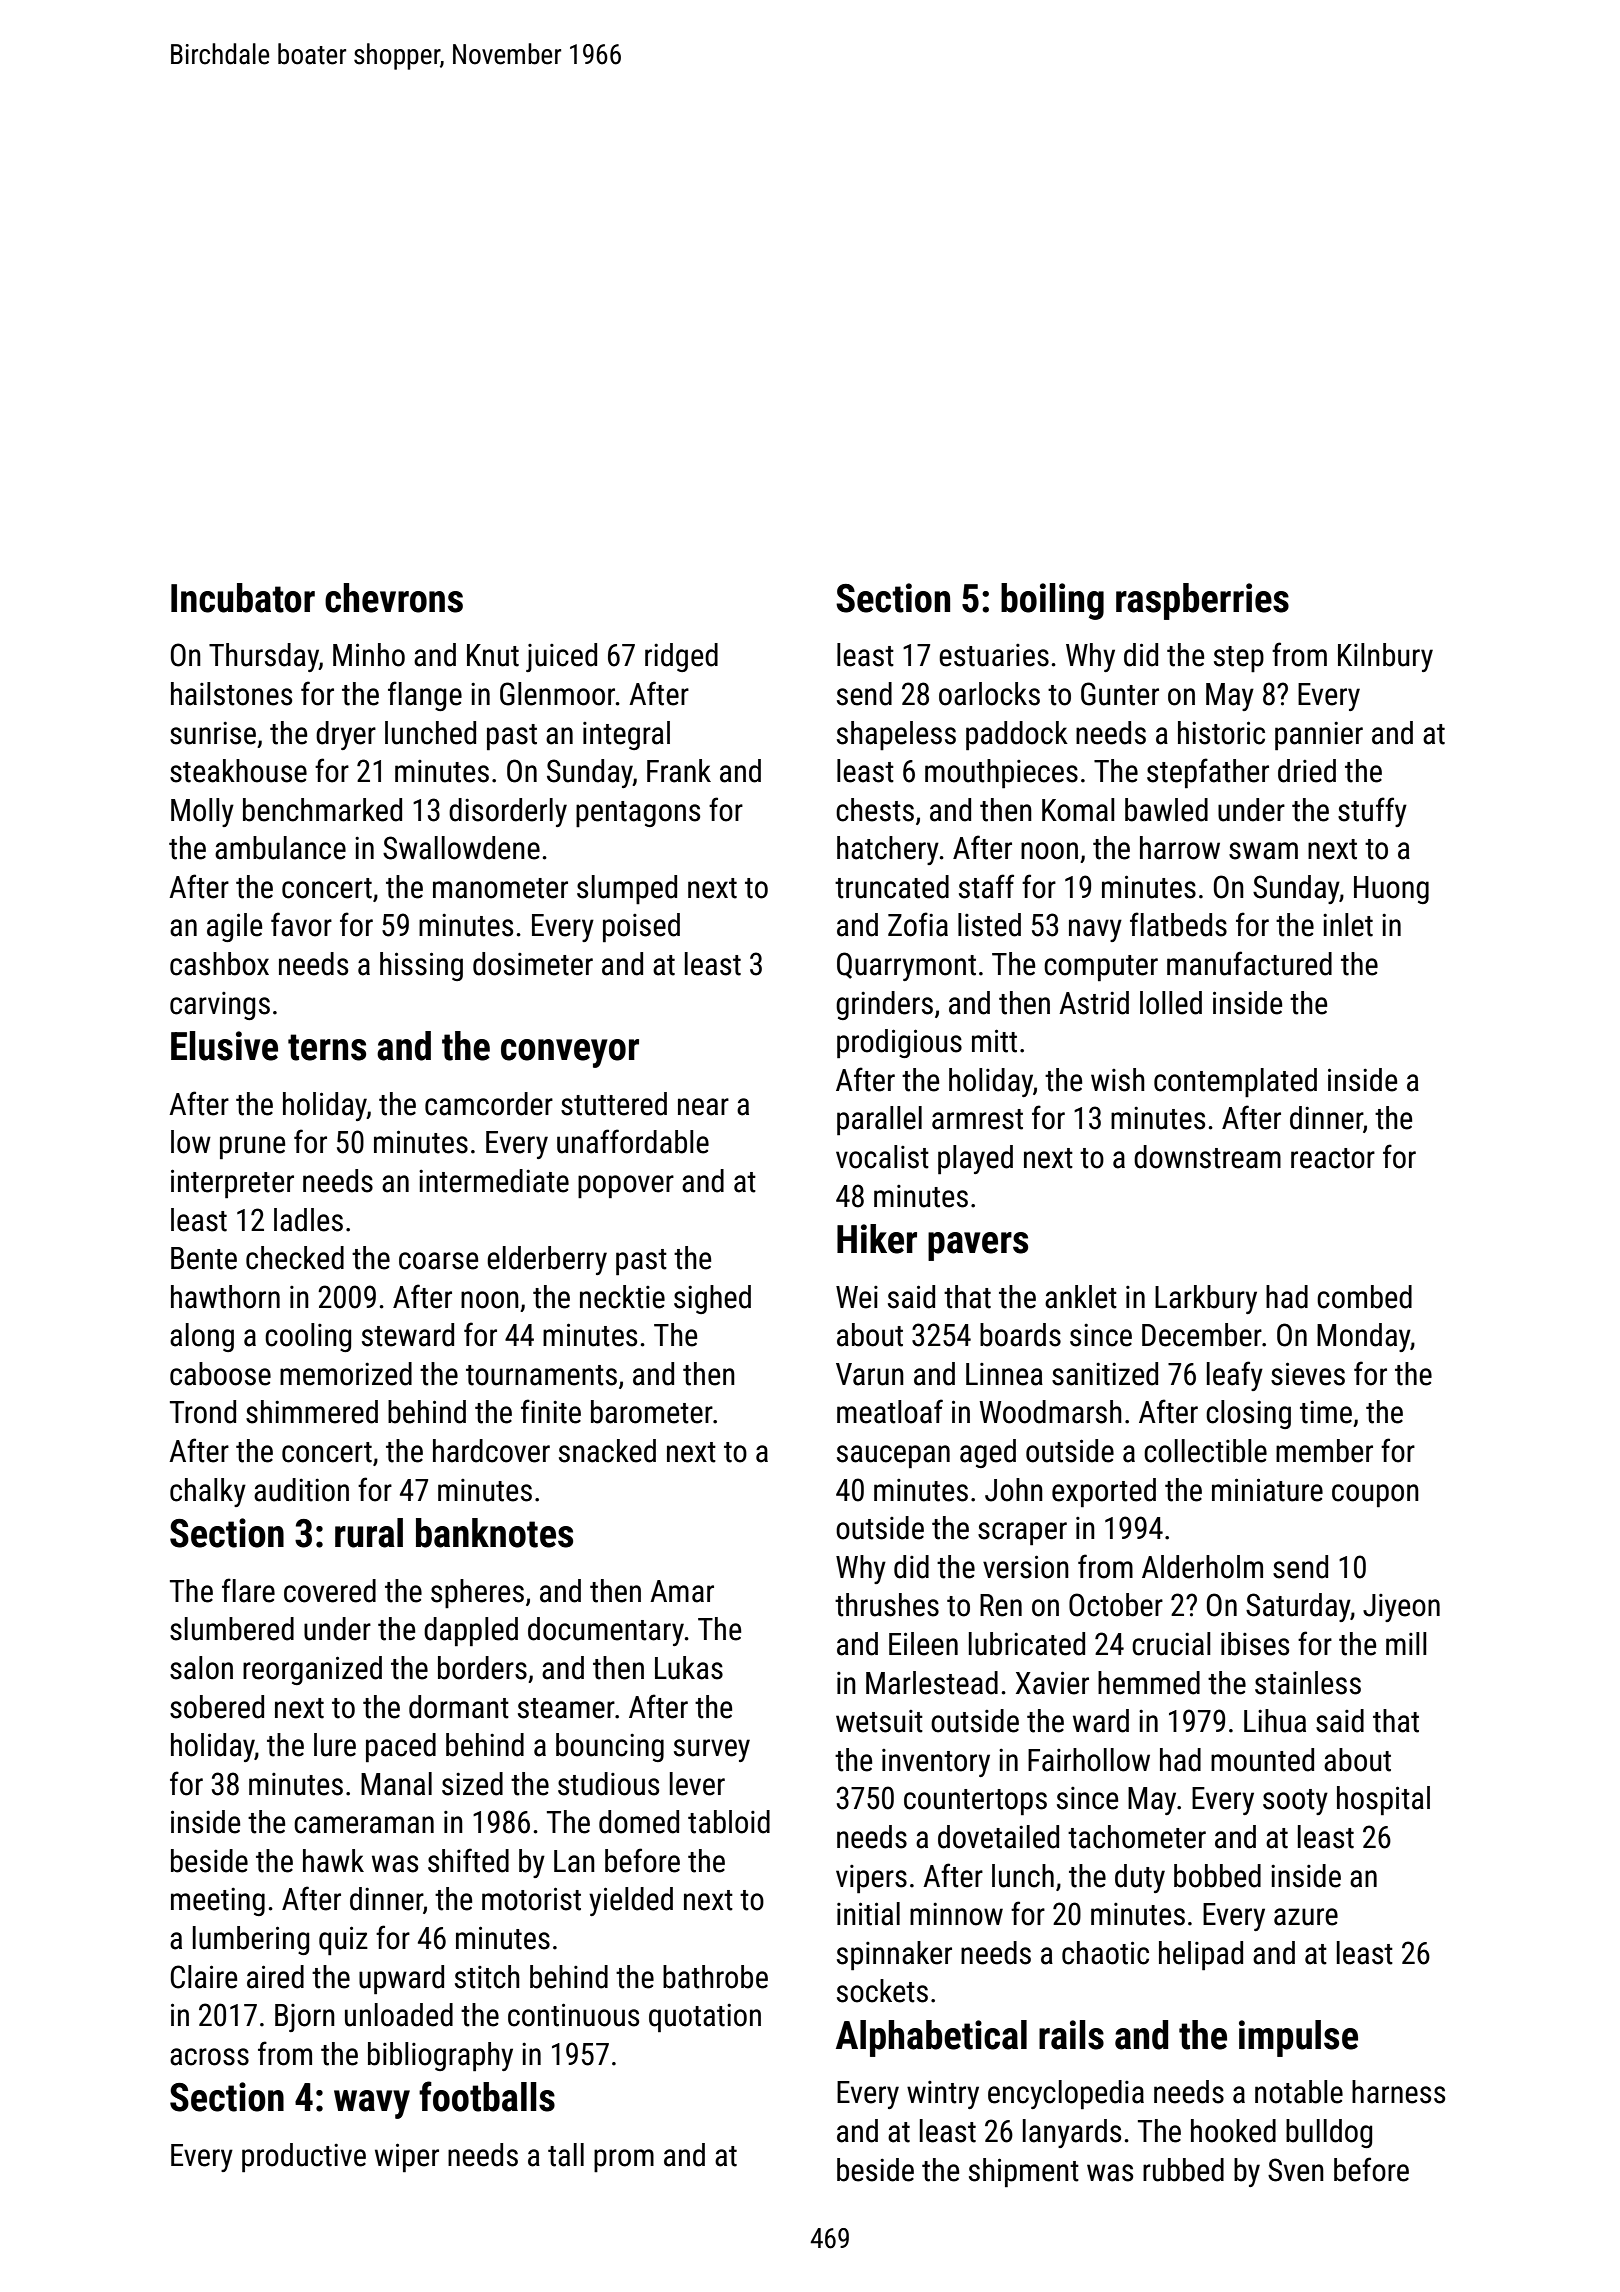  Describe the element at coordinates (1105, 1374) in the image. I see `sanitized` at that location.
